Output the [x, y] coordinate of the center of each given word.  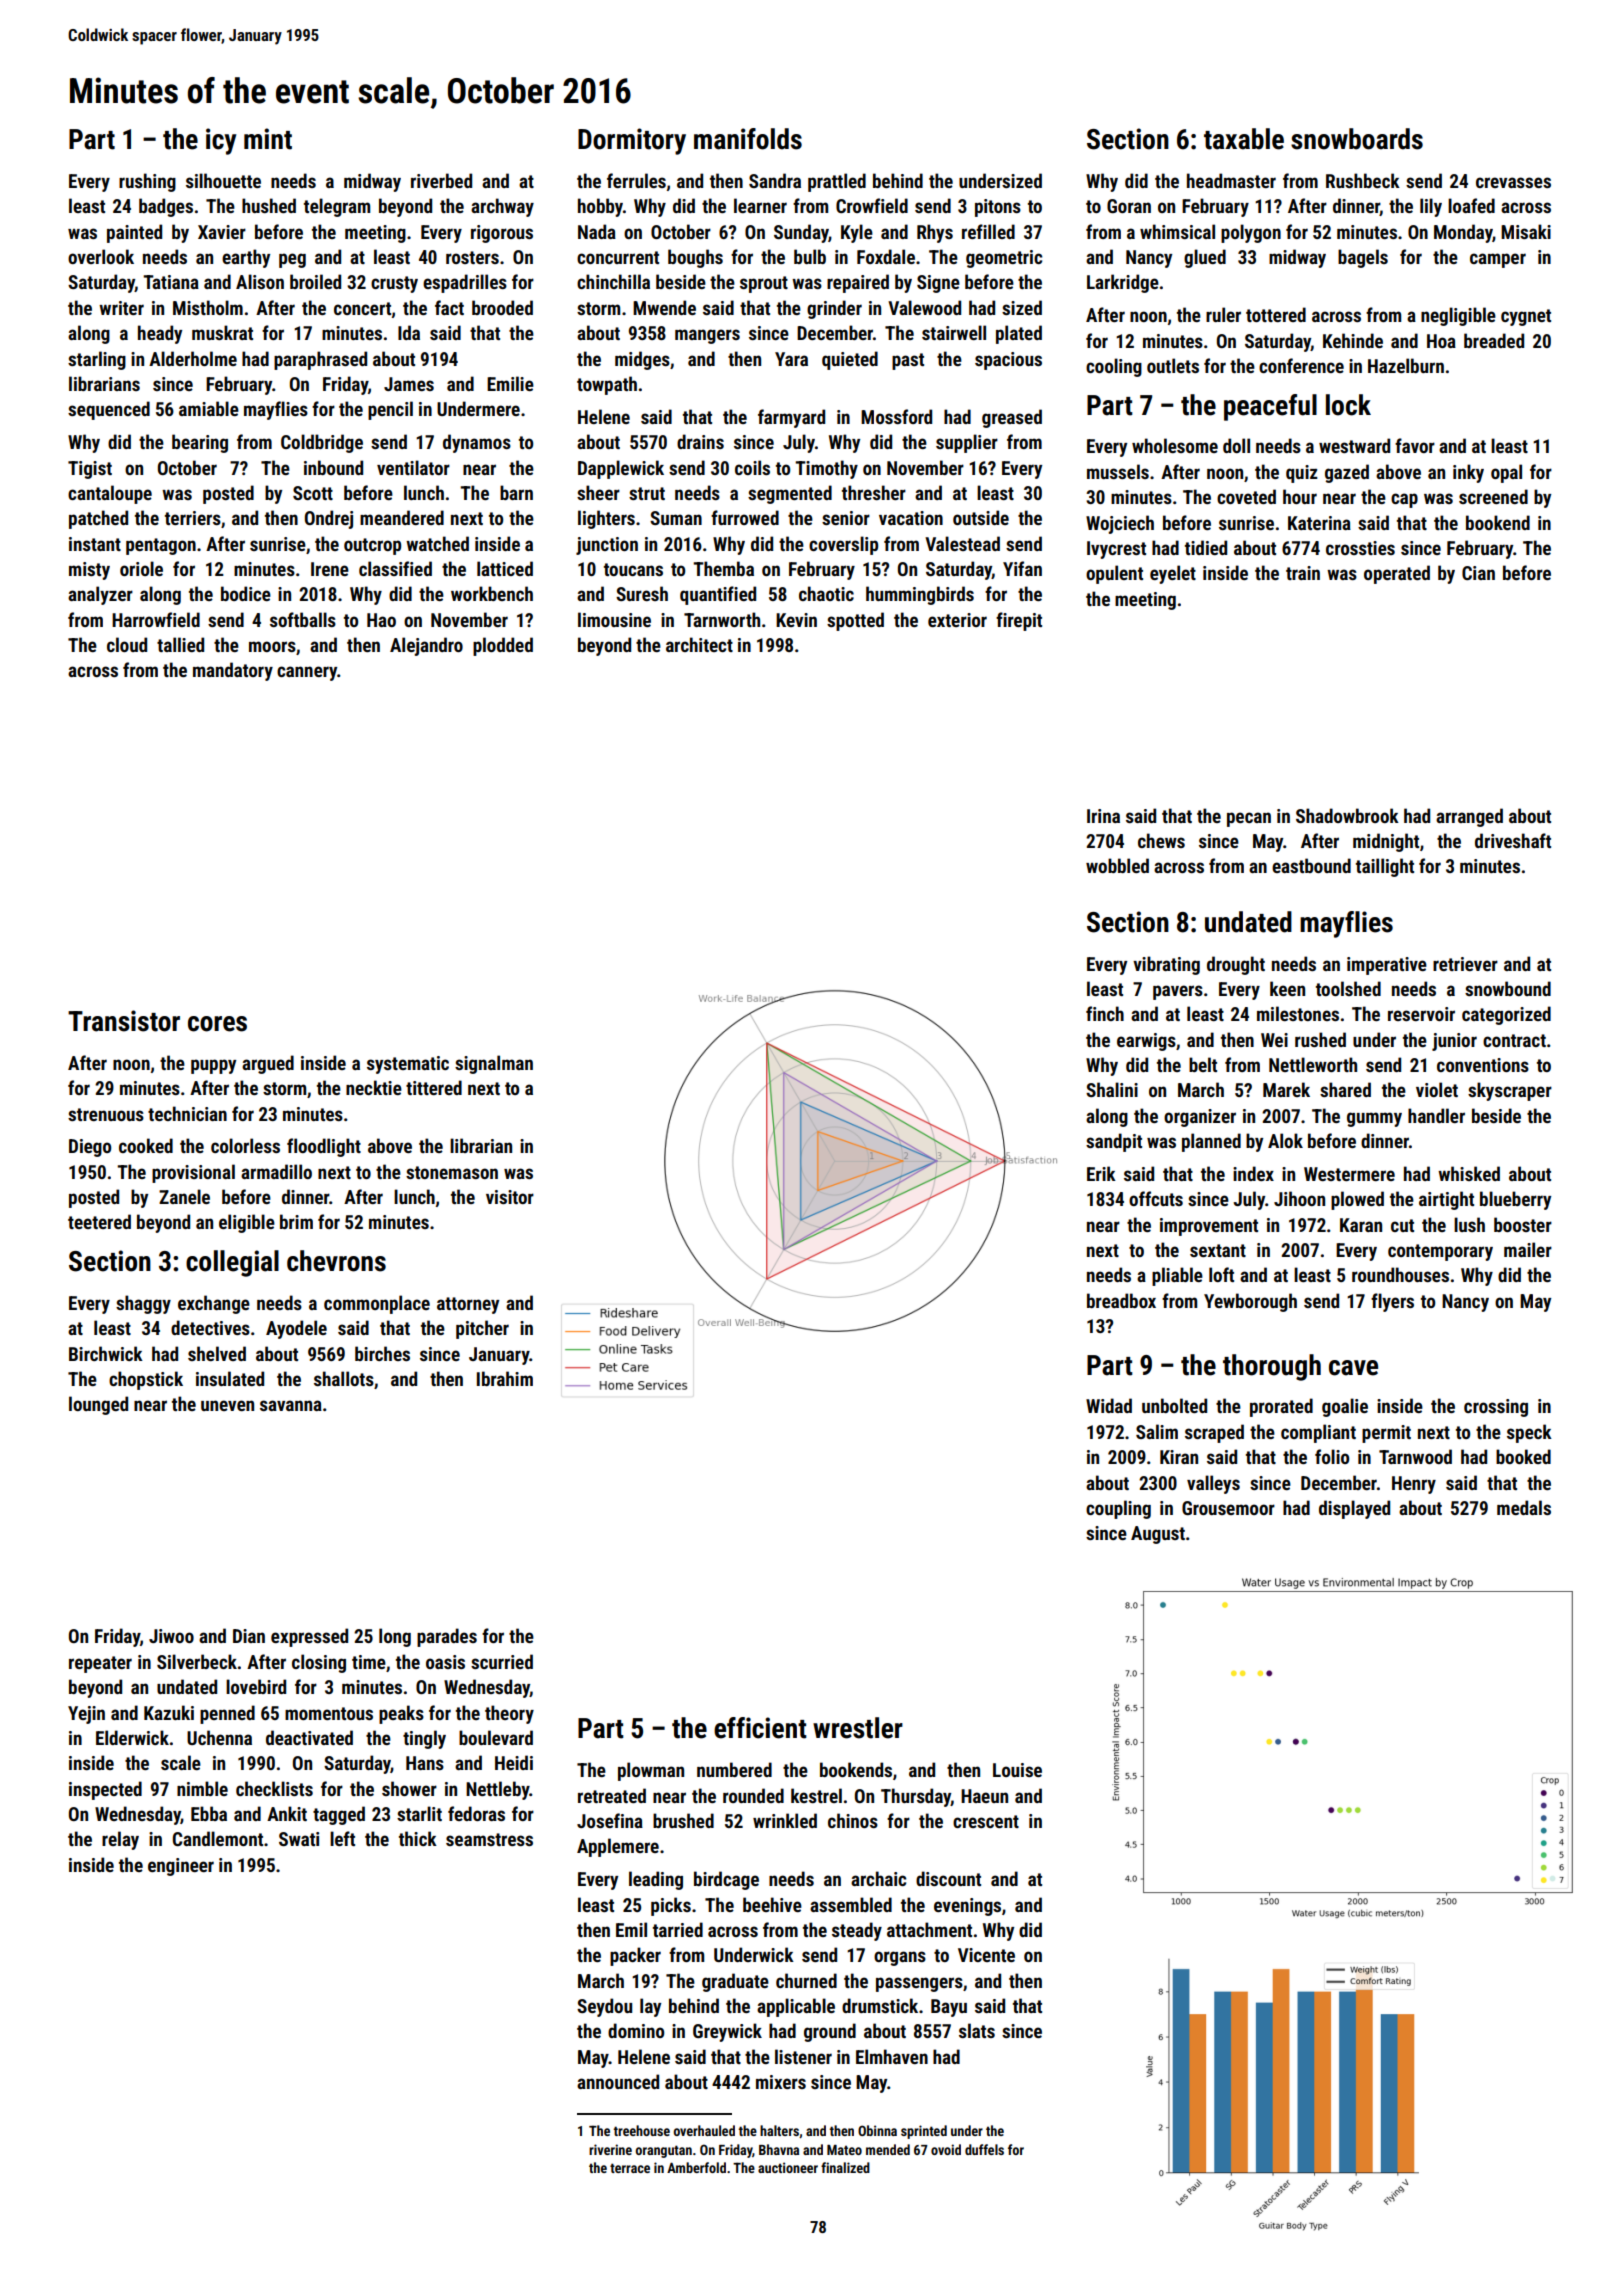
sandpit [1114, 1142]
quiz [1302, 474]
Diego [90, 1148]
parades [447, 1637]
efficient [760, 1728]
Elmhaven [892, 2056]
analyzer [100, 595]
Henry [1414, 1485]
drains [700, 441]
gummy [1374, 1119]
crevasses [1513, 182]
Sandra [775, 180]
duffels [984, 2149]
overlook [101, 256]
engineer [181, 1867]
